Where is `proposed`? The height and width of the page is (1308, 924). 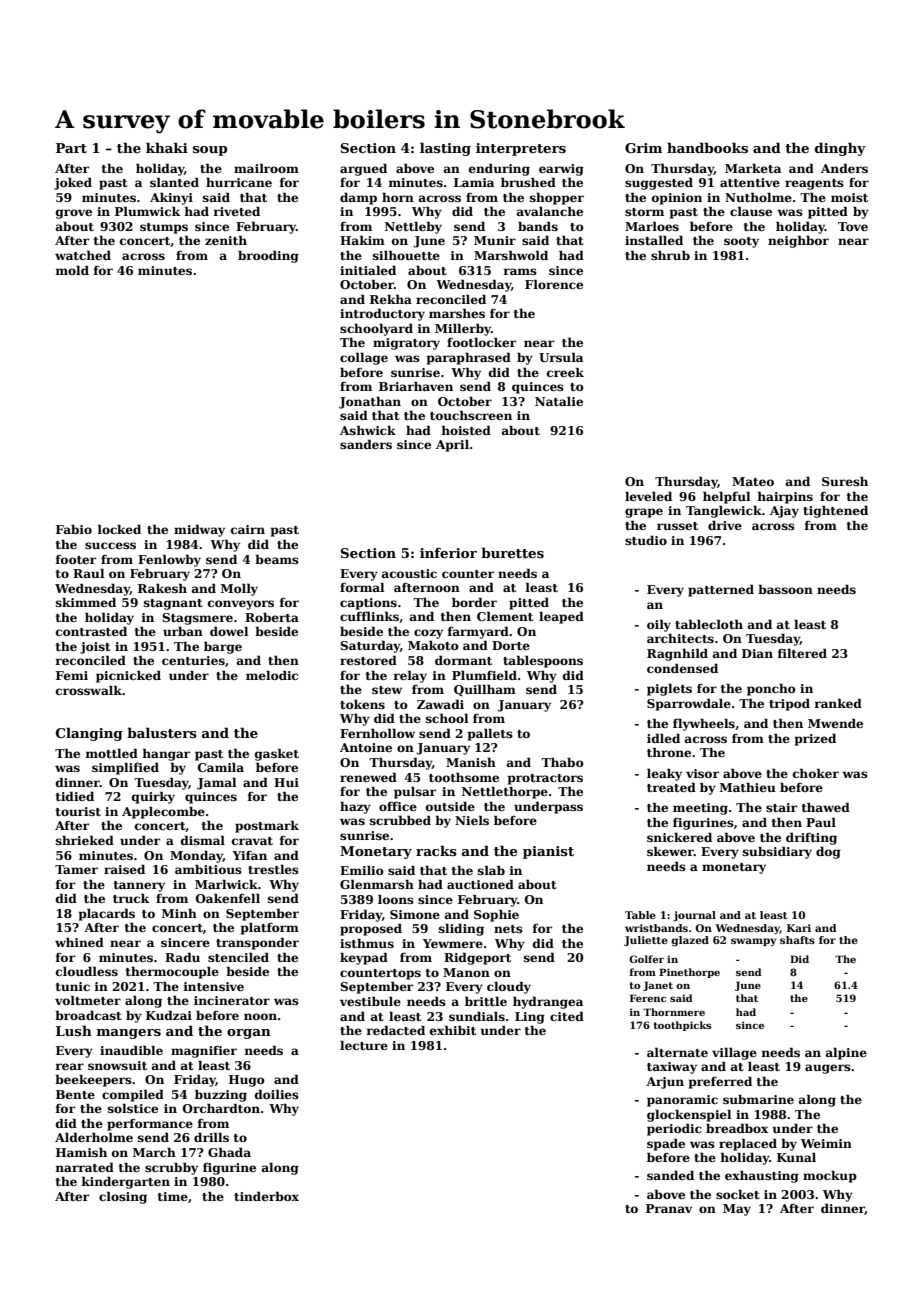 proposed is located at coordinates (371, 929).
